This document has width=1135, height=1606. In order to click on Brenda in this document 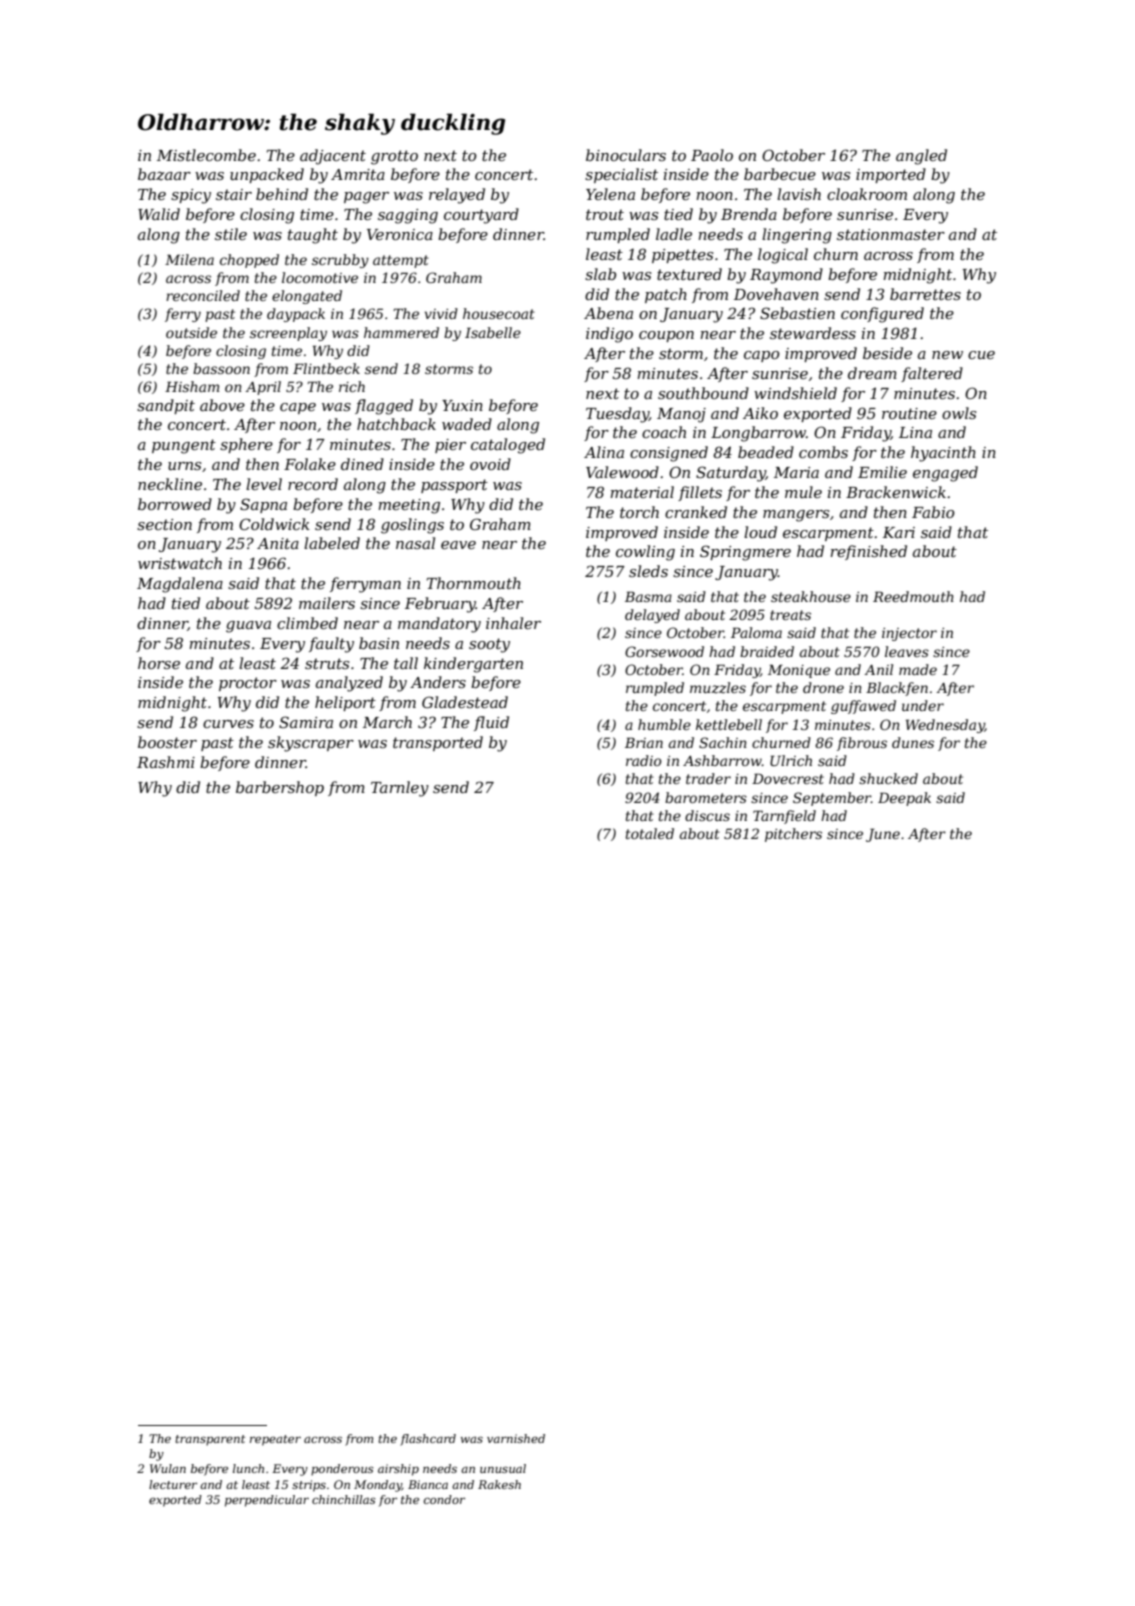, I will do `click(749, 214)`.
